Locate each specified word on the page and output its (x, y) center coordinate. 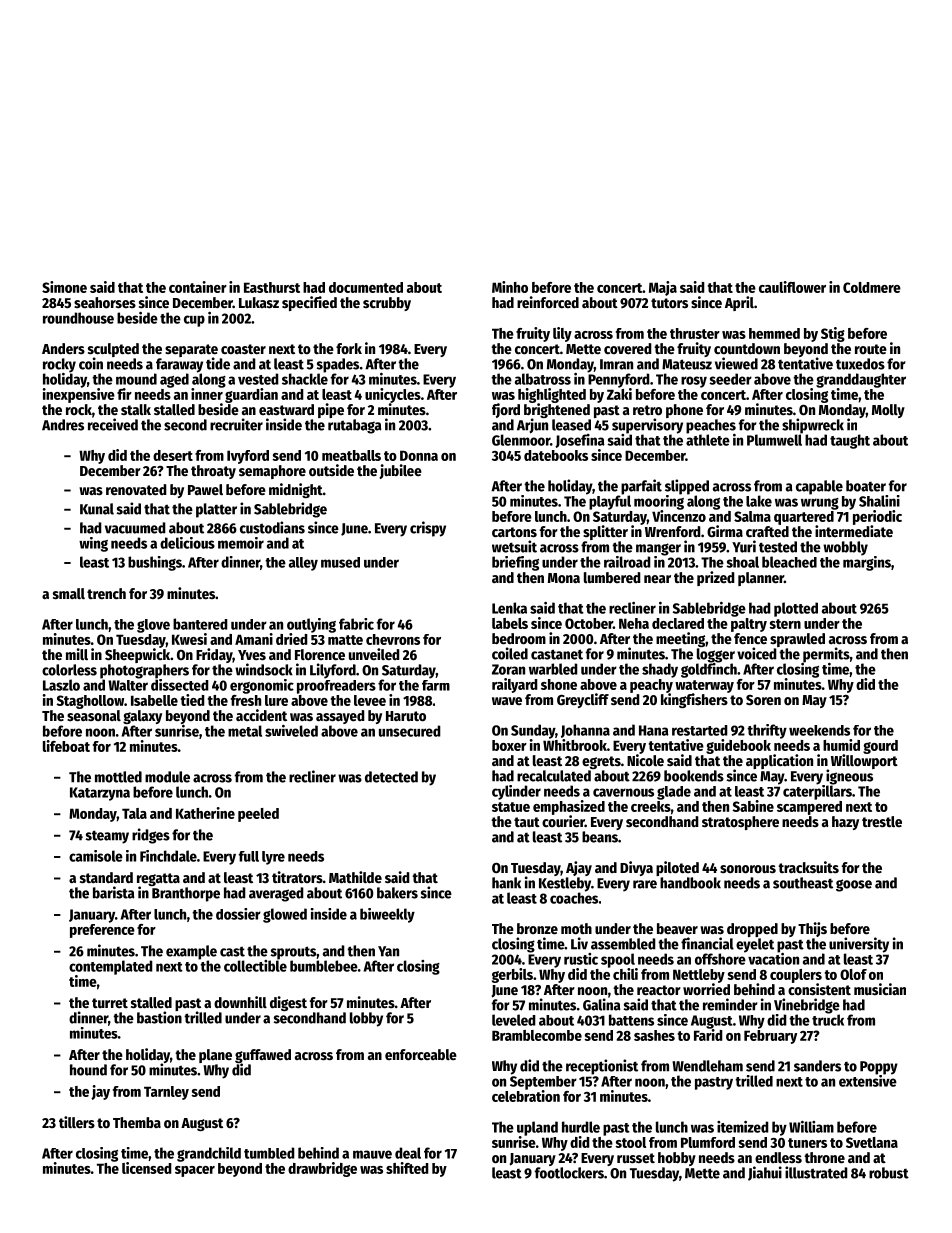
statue (511, 807)
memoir (241, 543)
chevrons (393, 639)
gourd (880, 747)
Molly (888, 411)
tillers (77, 1122)
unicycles (393, 395)
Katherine (205, 813)
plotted (796, 609)
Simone (64, 287)
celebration (526, 1096)
